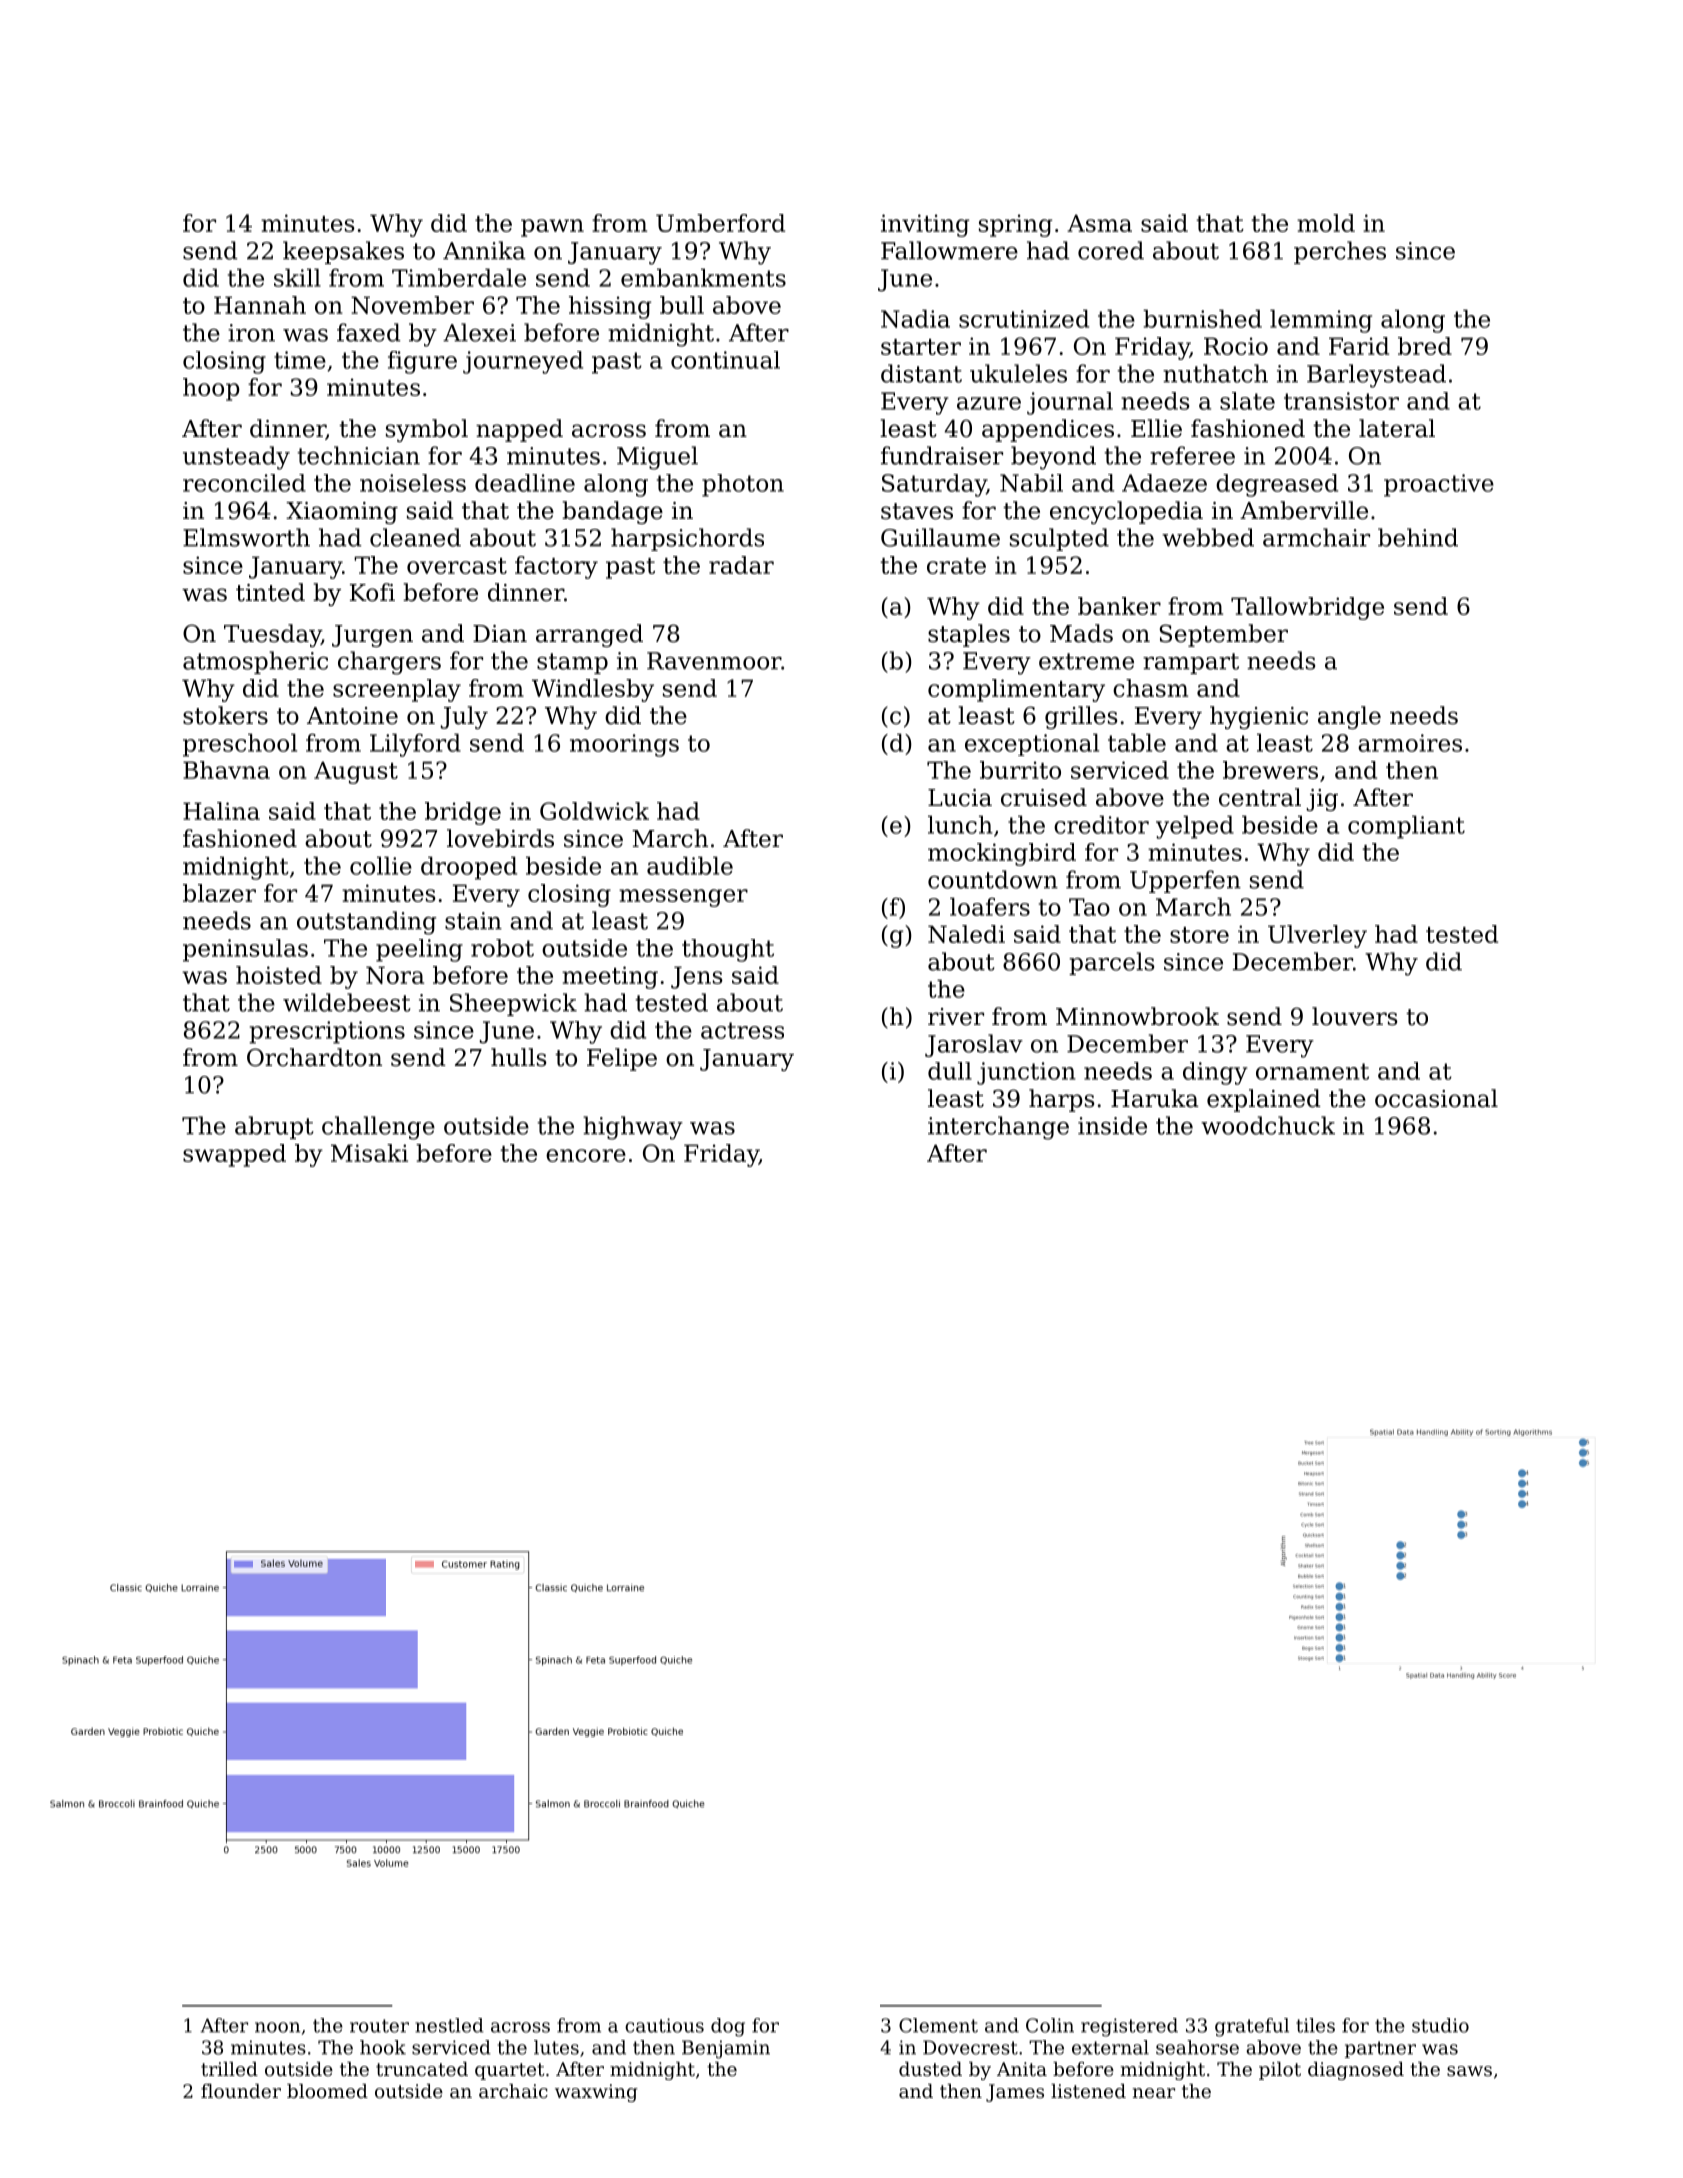 The height and width of the screenshot is (2178, 1683). Describe the element at coordinates (277, 2027) in the screenshot. I see `noon` at that location.
